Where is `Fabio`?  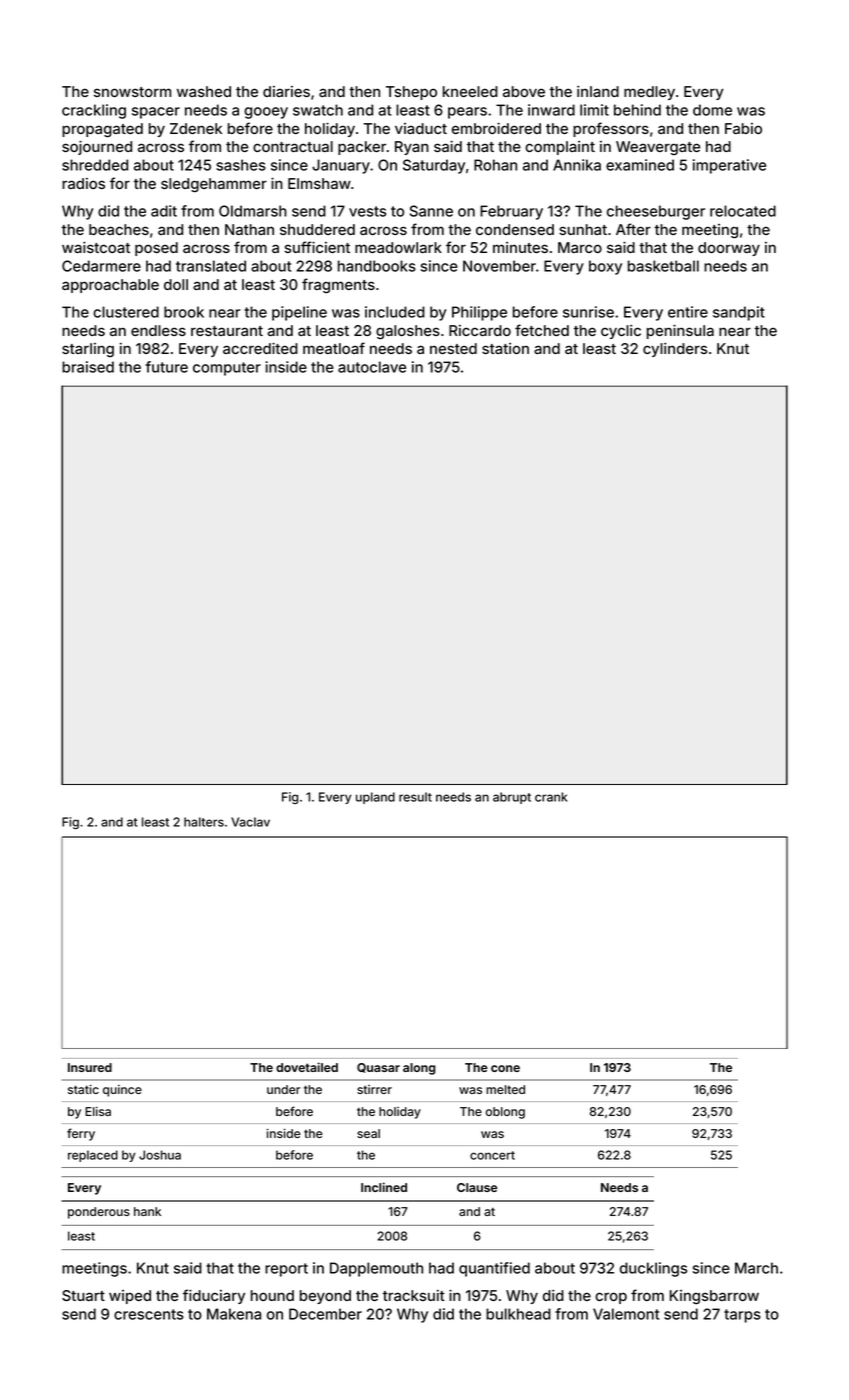
Fabio is located at coordinates (743, 128).
